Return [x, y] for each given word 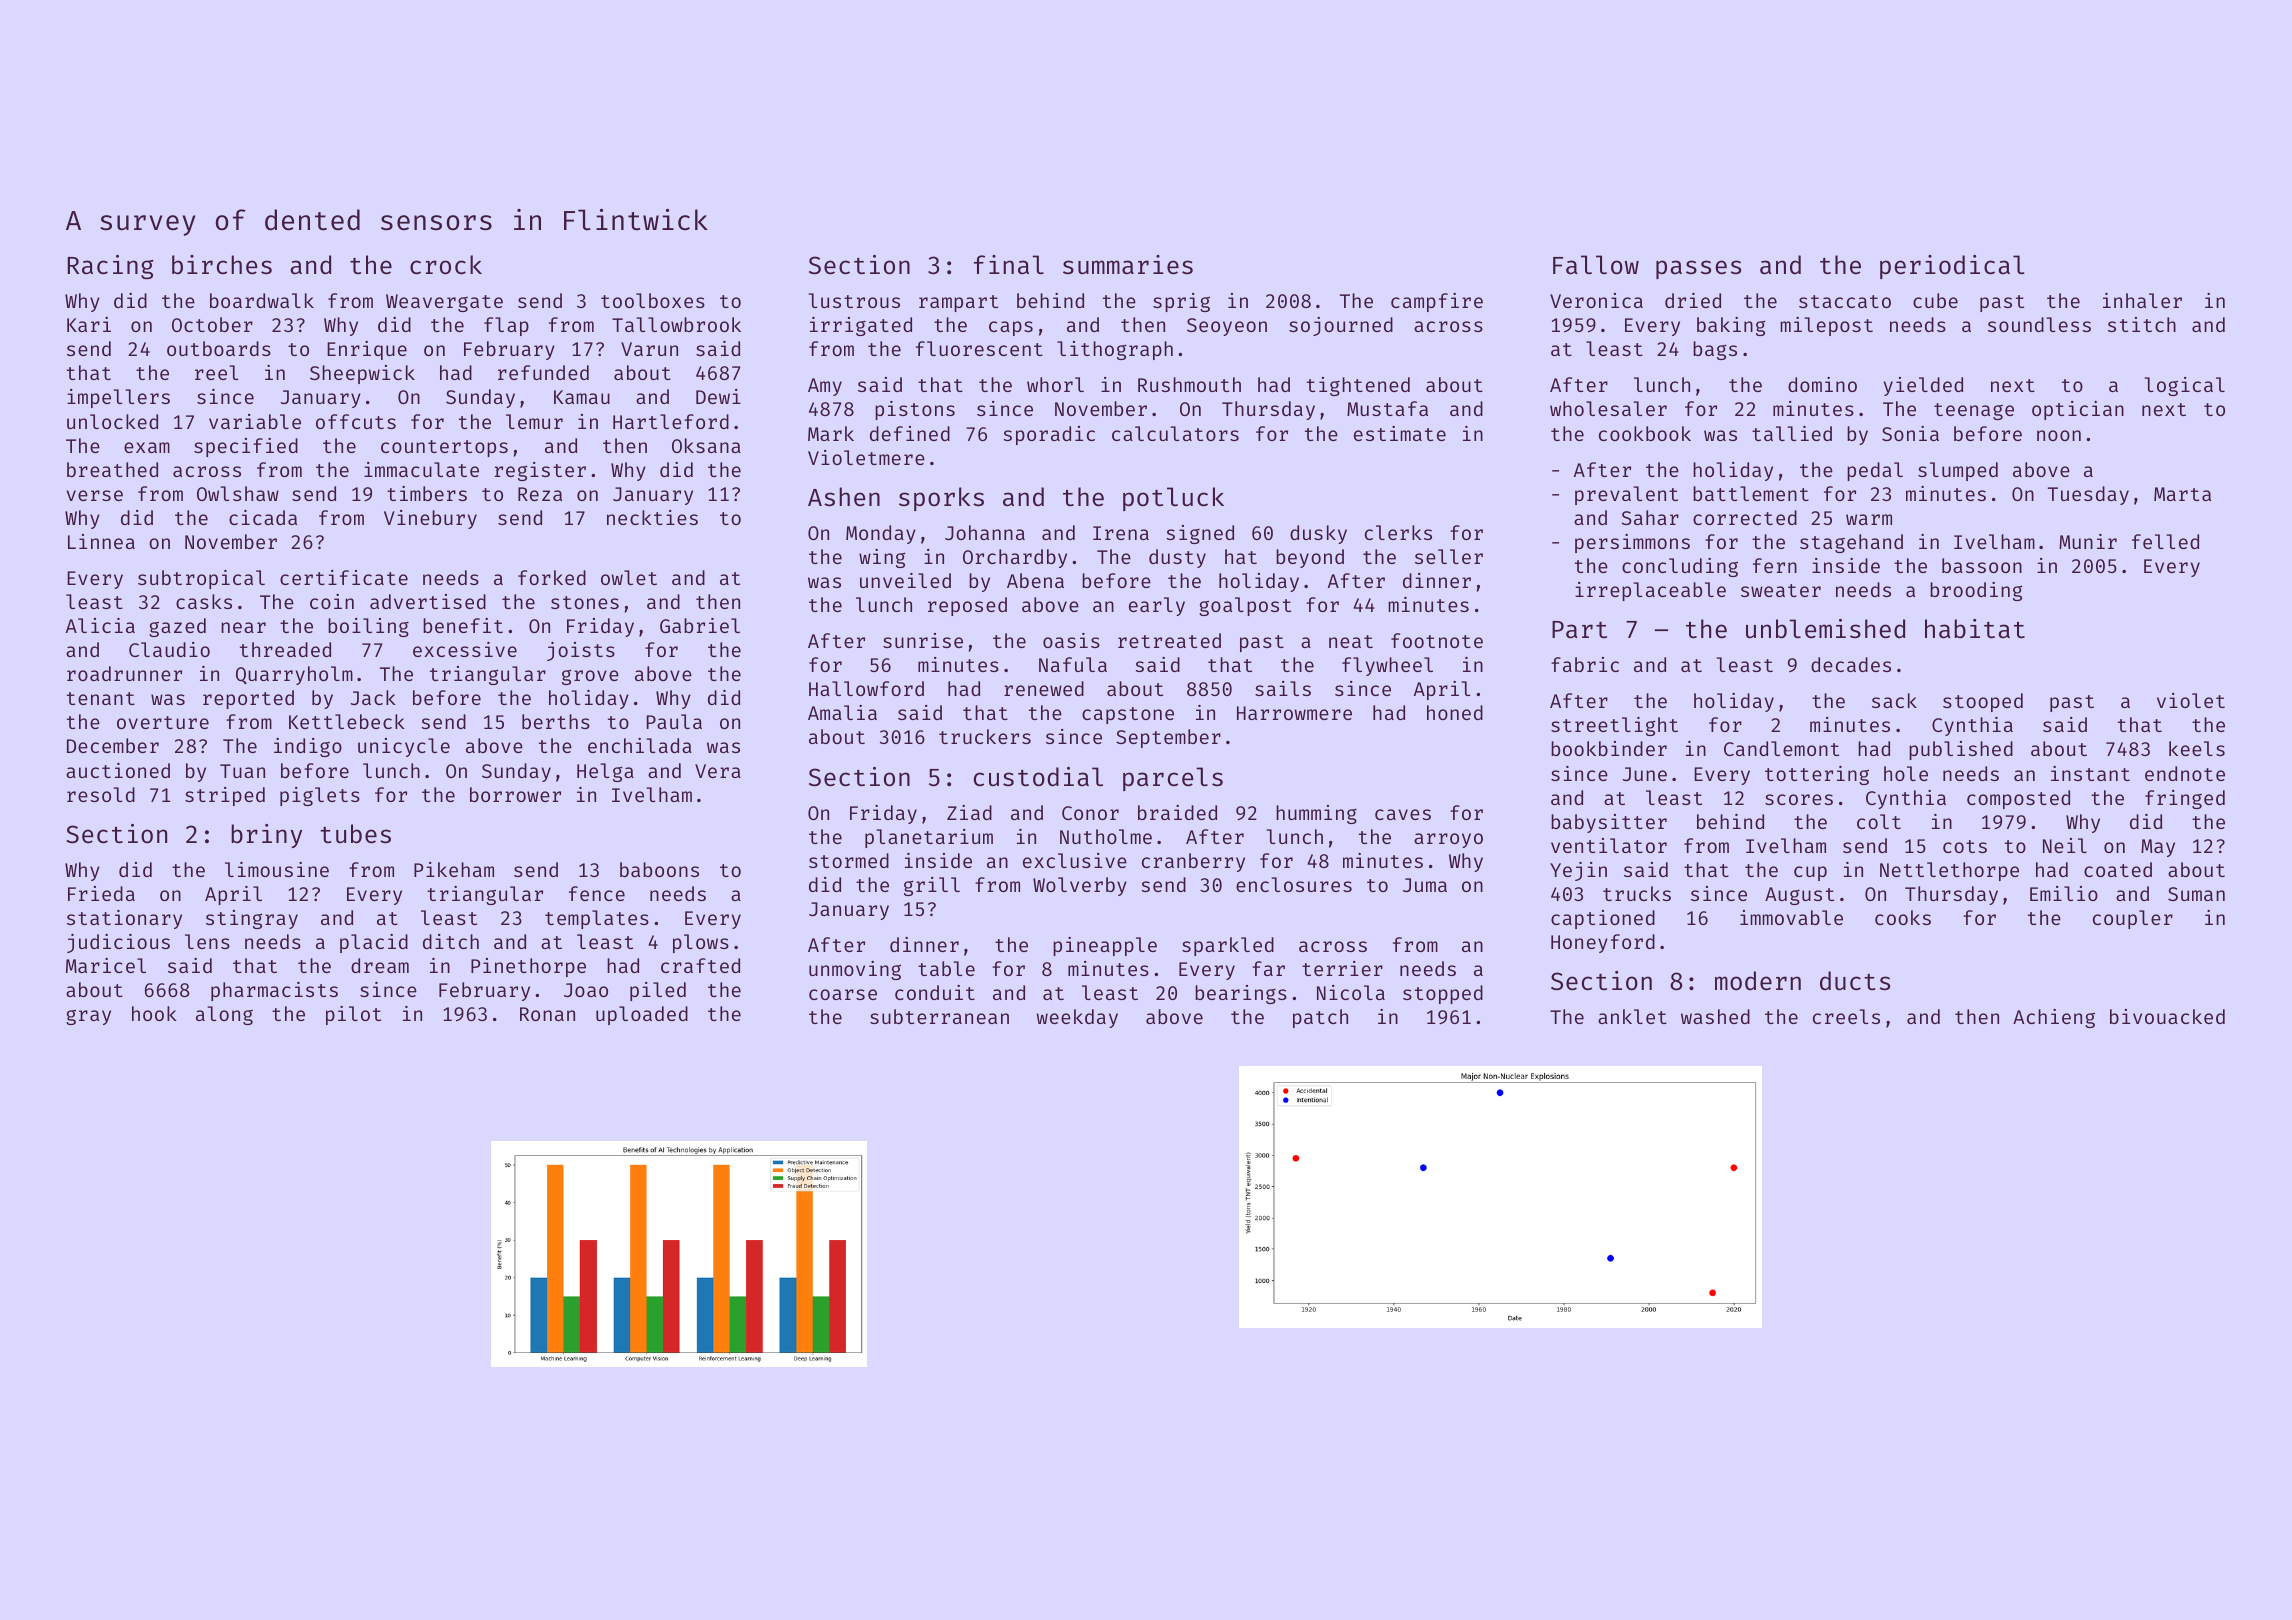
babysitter [1609, 823]
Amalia [842, 712]
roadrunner [124, 673]
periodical [1952, 267]
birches [222, 265]
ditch [451, 941]
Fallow [1596, 265]
